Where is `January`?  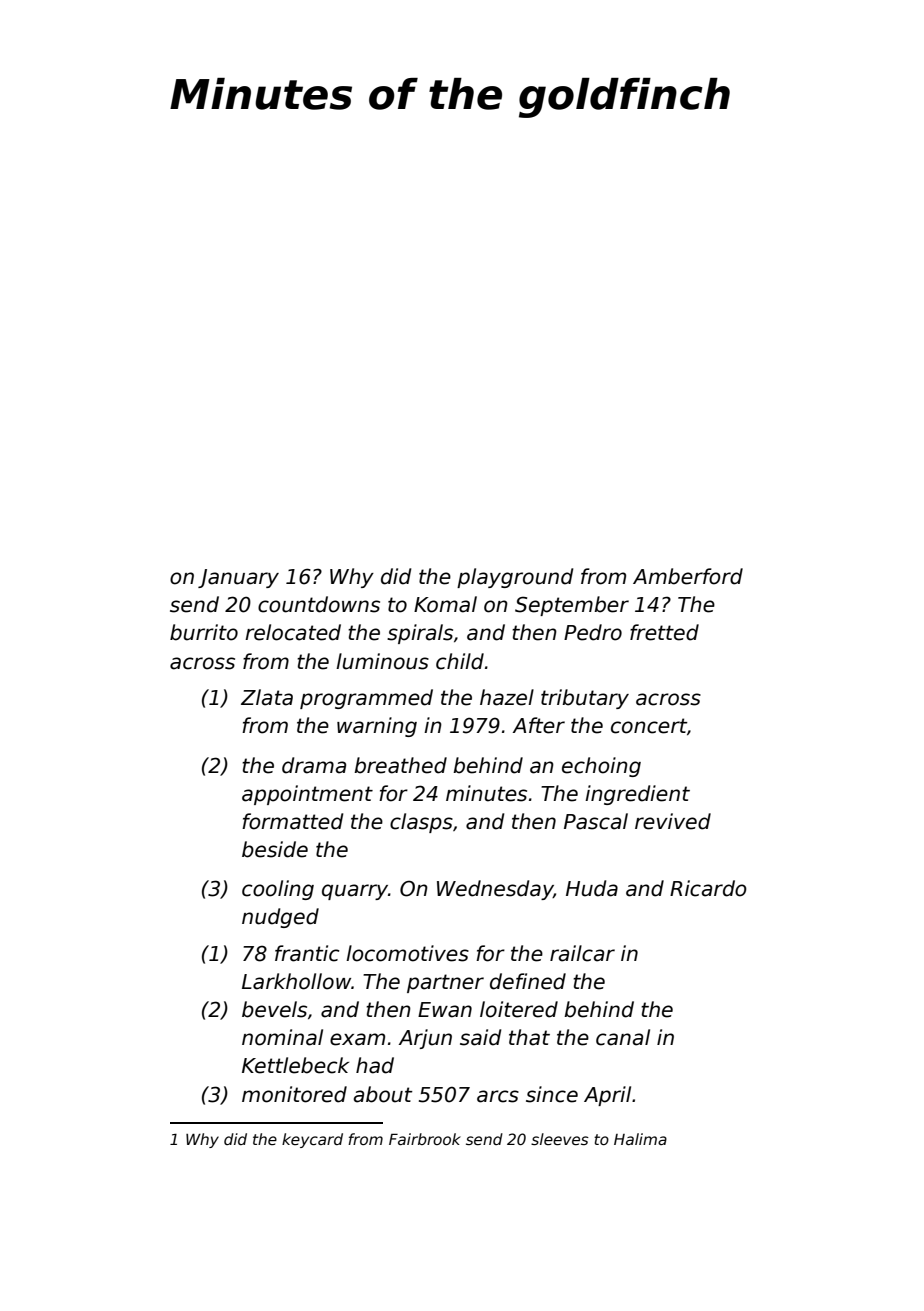
January is located at coordinates (238, 578).
